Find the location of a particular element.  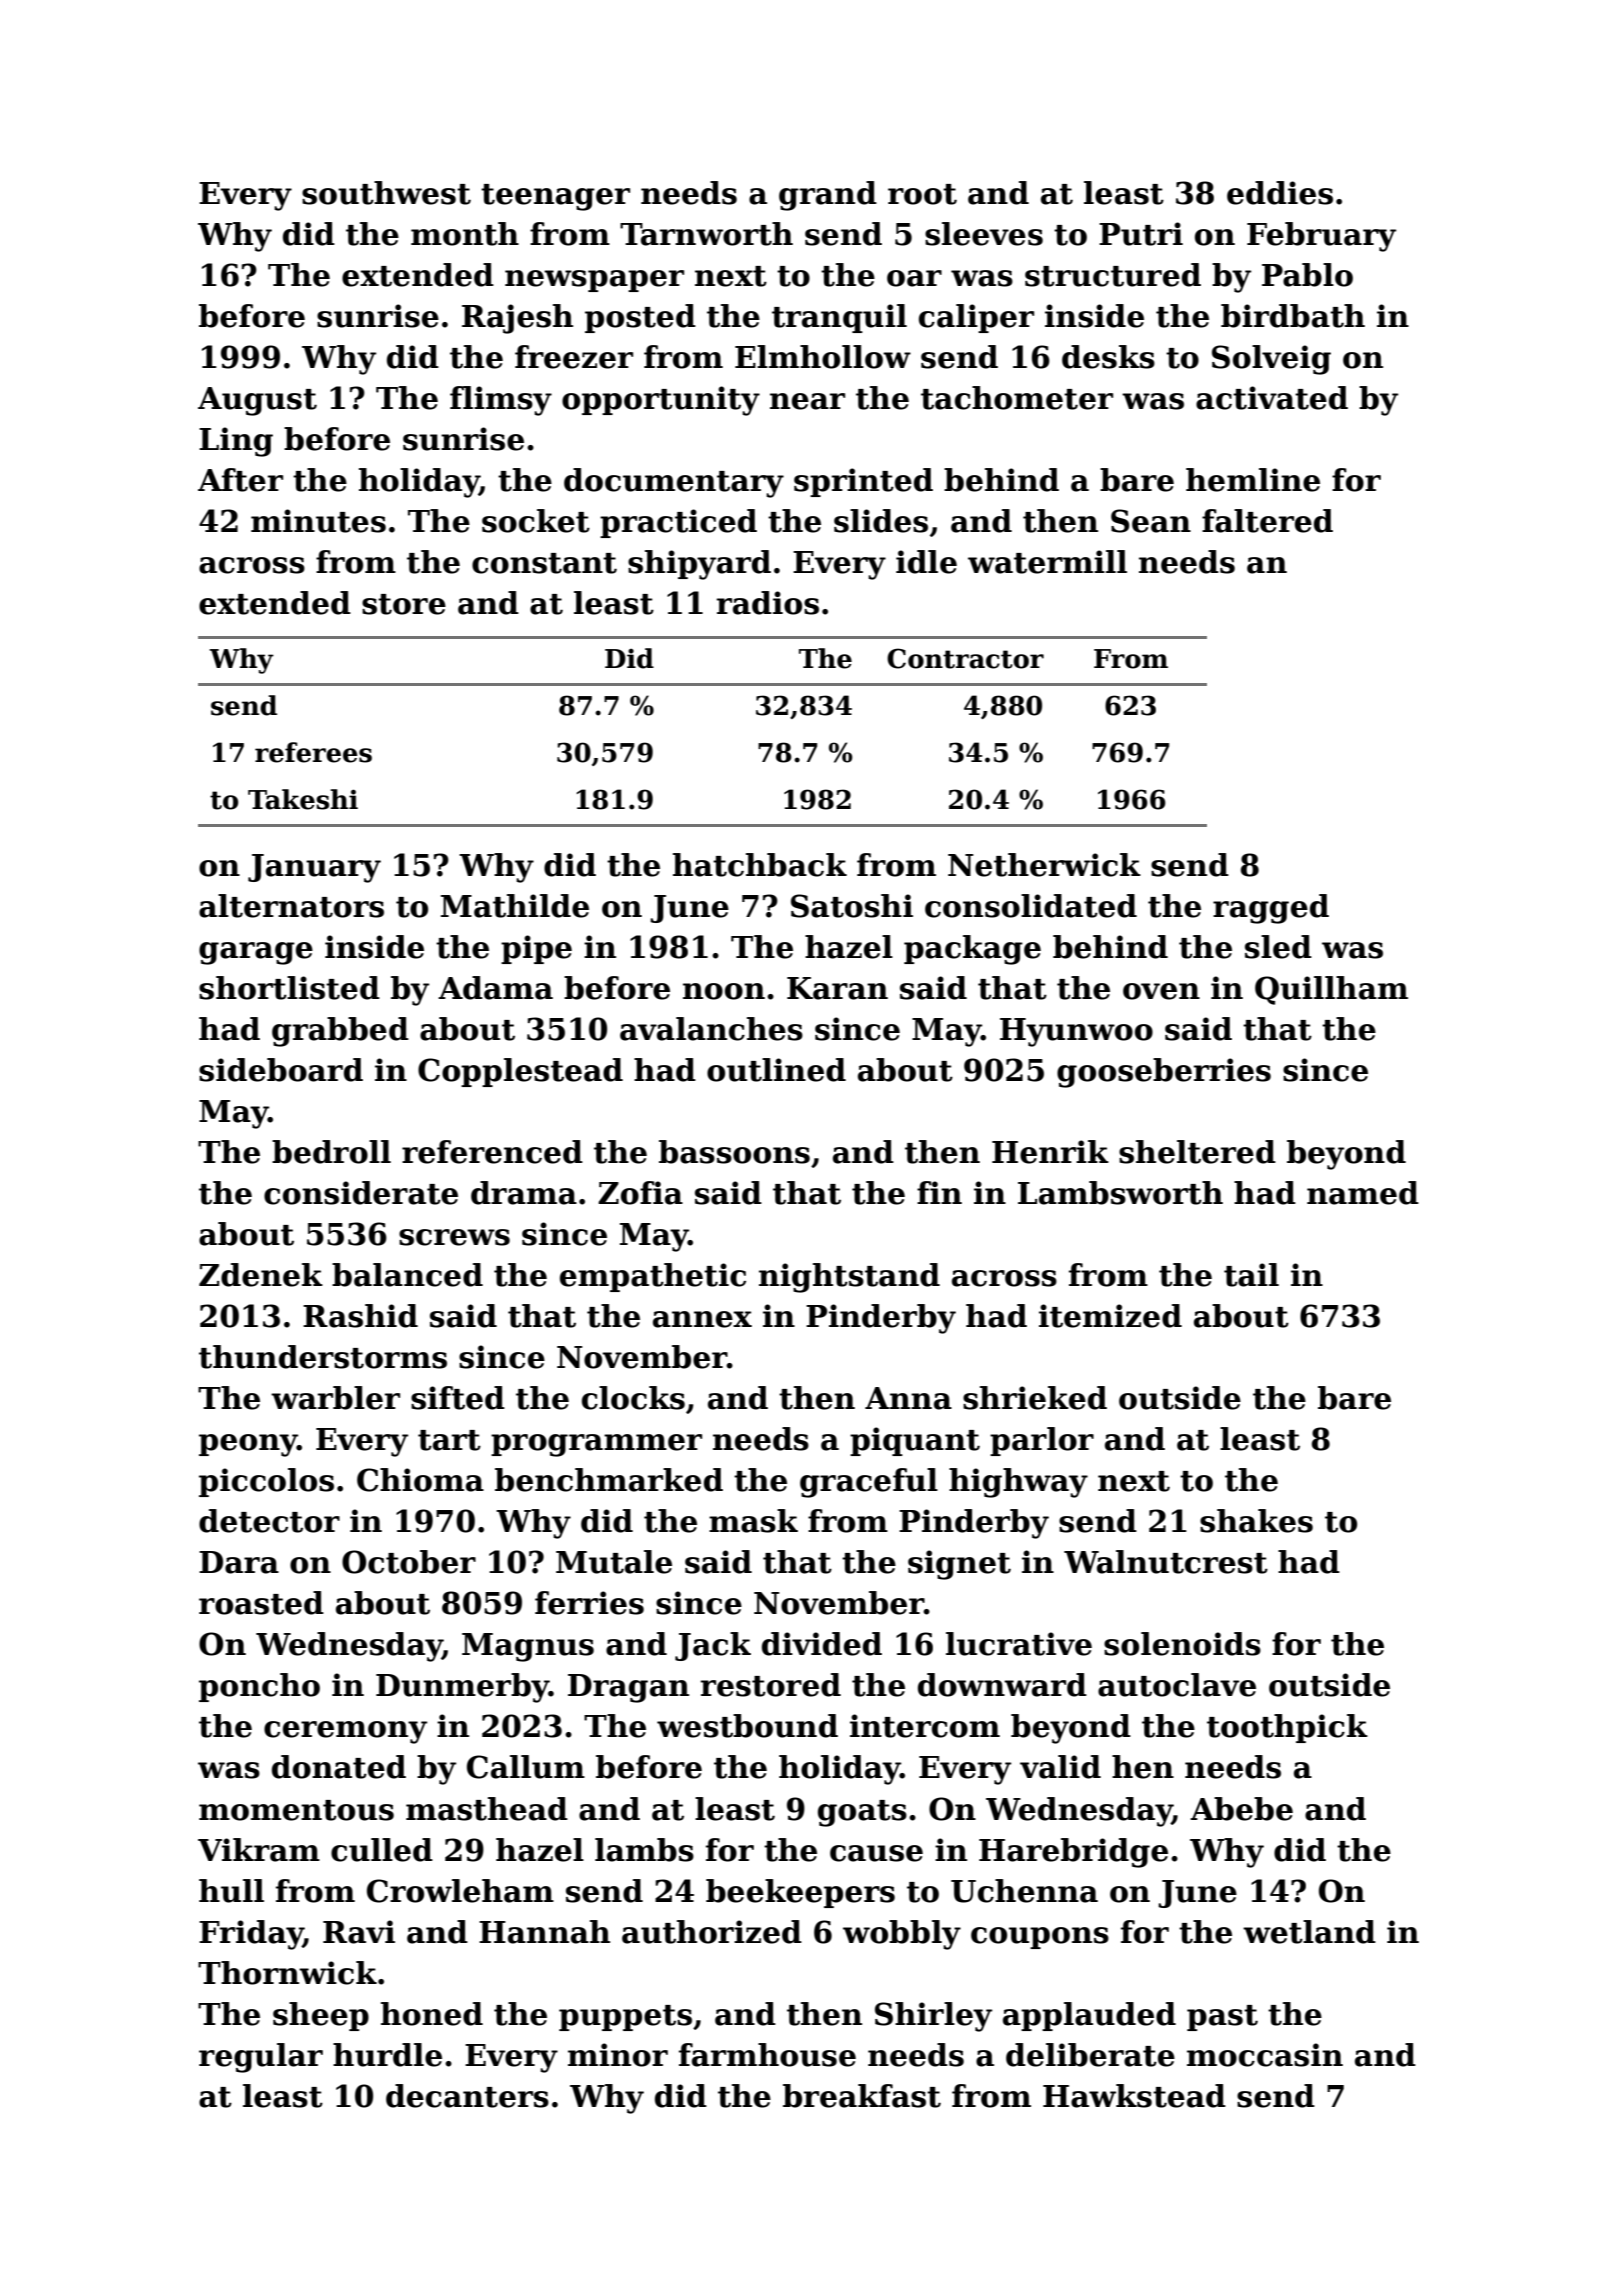

decanters is located at coordinates (467, 2096).
